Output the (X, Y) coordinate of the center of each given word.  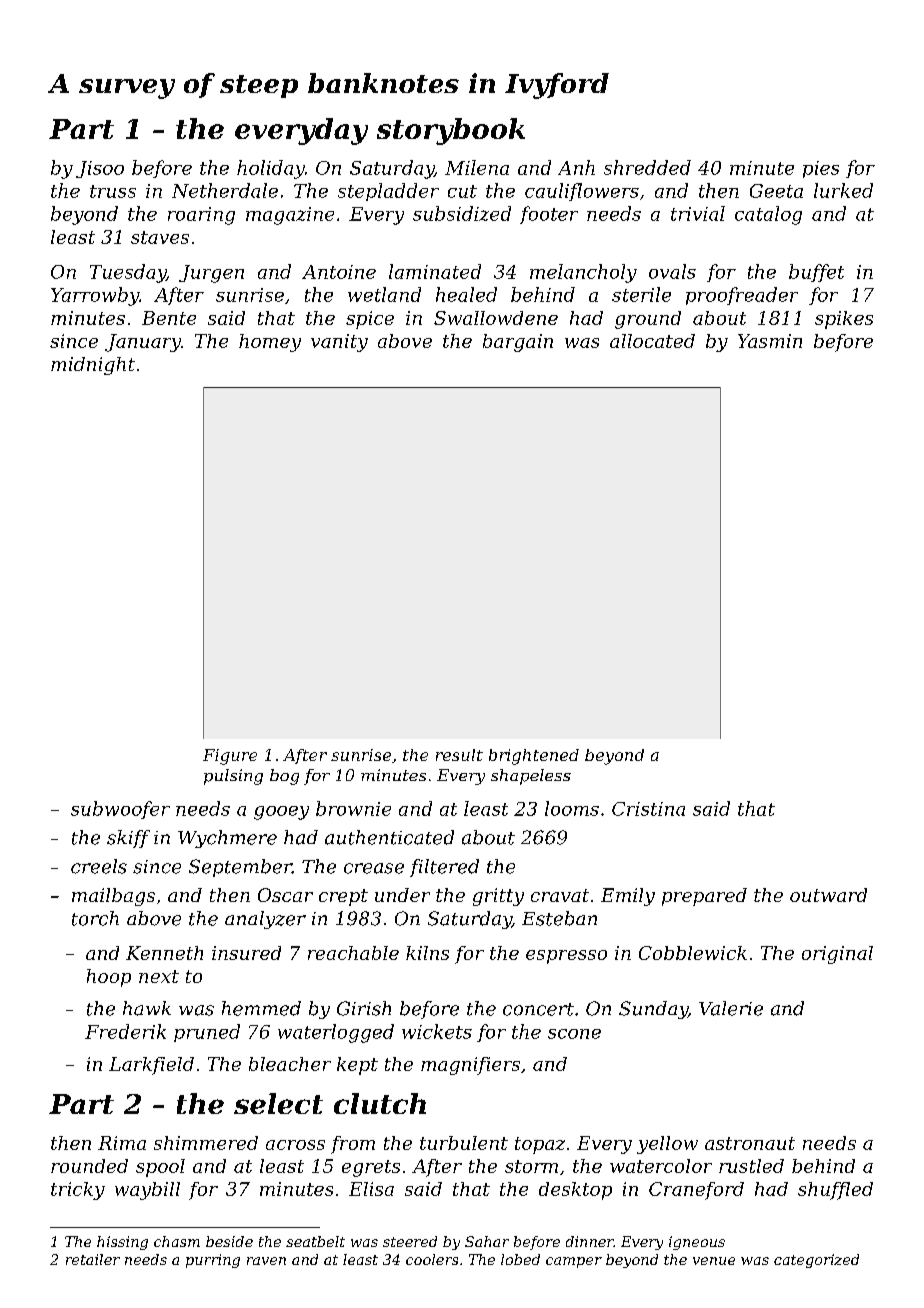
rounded (89, 1166)
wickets (437, 1031)
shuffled (835, 1191)
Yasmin (770, 341)
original (837, 955)
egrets (371, 1168)
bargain (518, 343)
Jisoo (100, 169)
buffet (816, 273)
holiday (271, 169)
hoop (109, 978)
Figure (230, 757)
